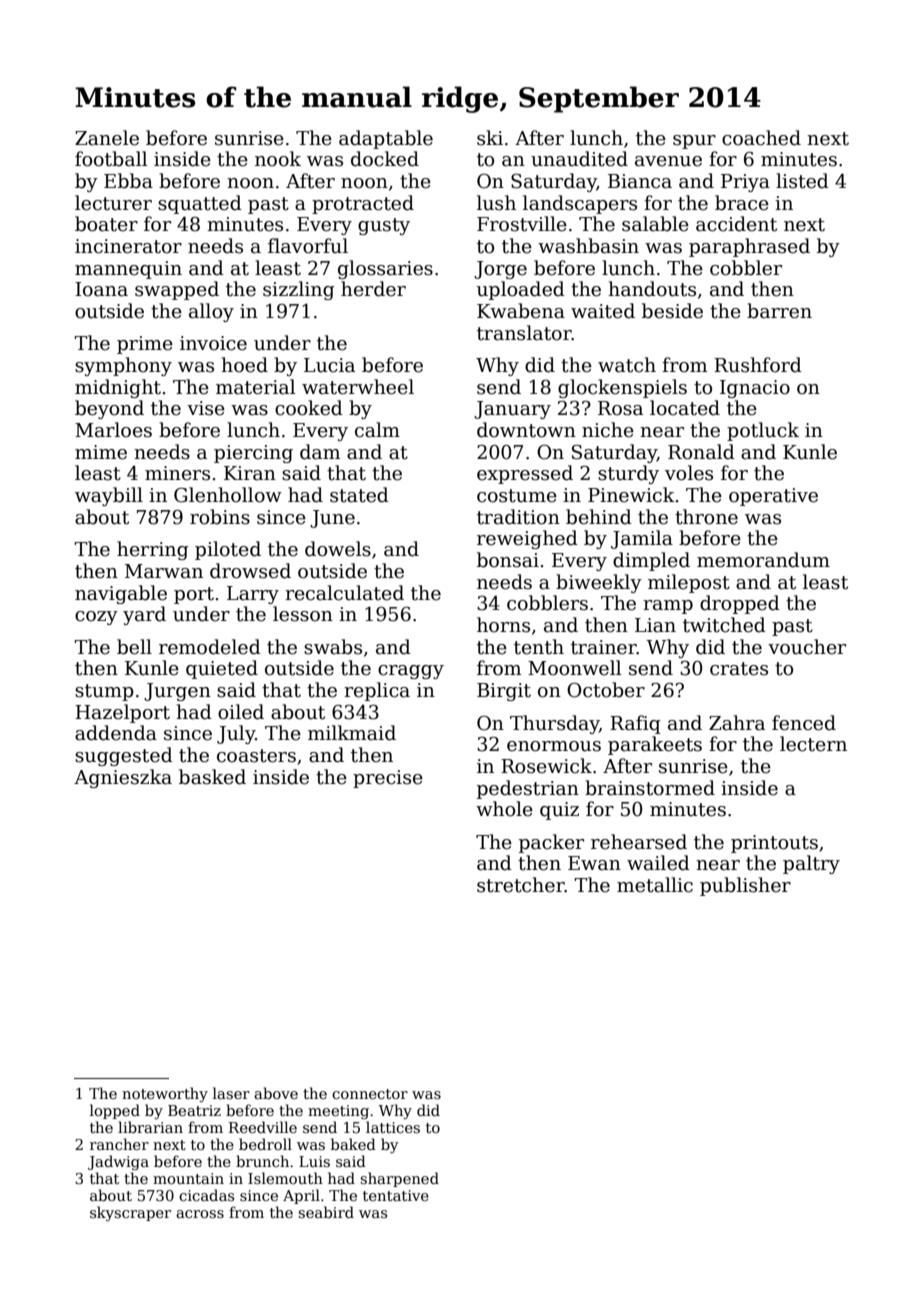 The width and height of the document is (924, 1314). What do you see at coordinates (551, 843) in the document?
I see `packer` at bounding box center [551, 843].
